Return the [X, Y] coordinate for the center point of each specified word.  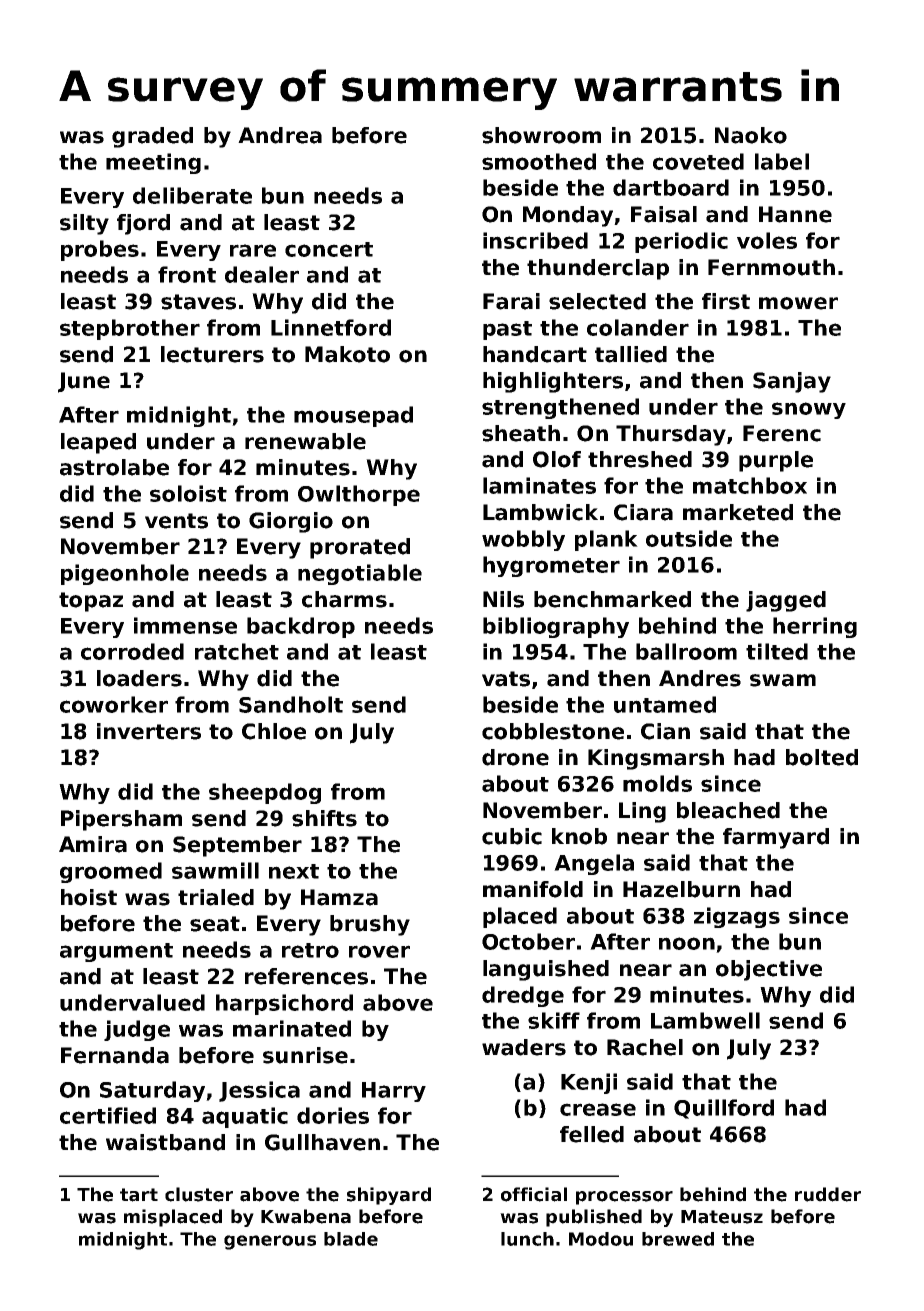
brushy [370, 925]
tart [139, 1195]
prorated [360, 548]
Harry [394, 1092]
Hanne [795, 214]
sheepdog [265, 793]
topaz [91, 602]
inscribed [535, 240]
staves [198, 302]
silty [84, 224]
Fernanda [115, 1055]
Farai [511, 301]
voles [767, 240]
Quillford [724, 1109]
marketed [738, 512]
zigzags [737, 917]
